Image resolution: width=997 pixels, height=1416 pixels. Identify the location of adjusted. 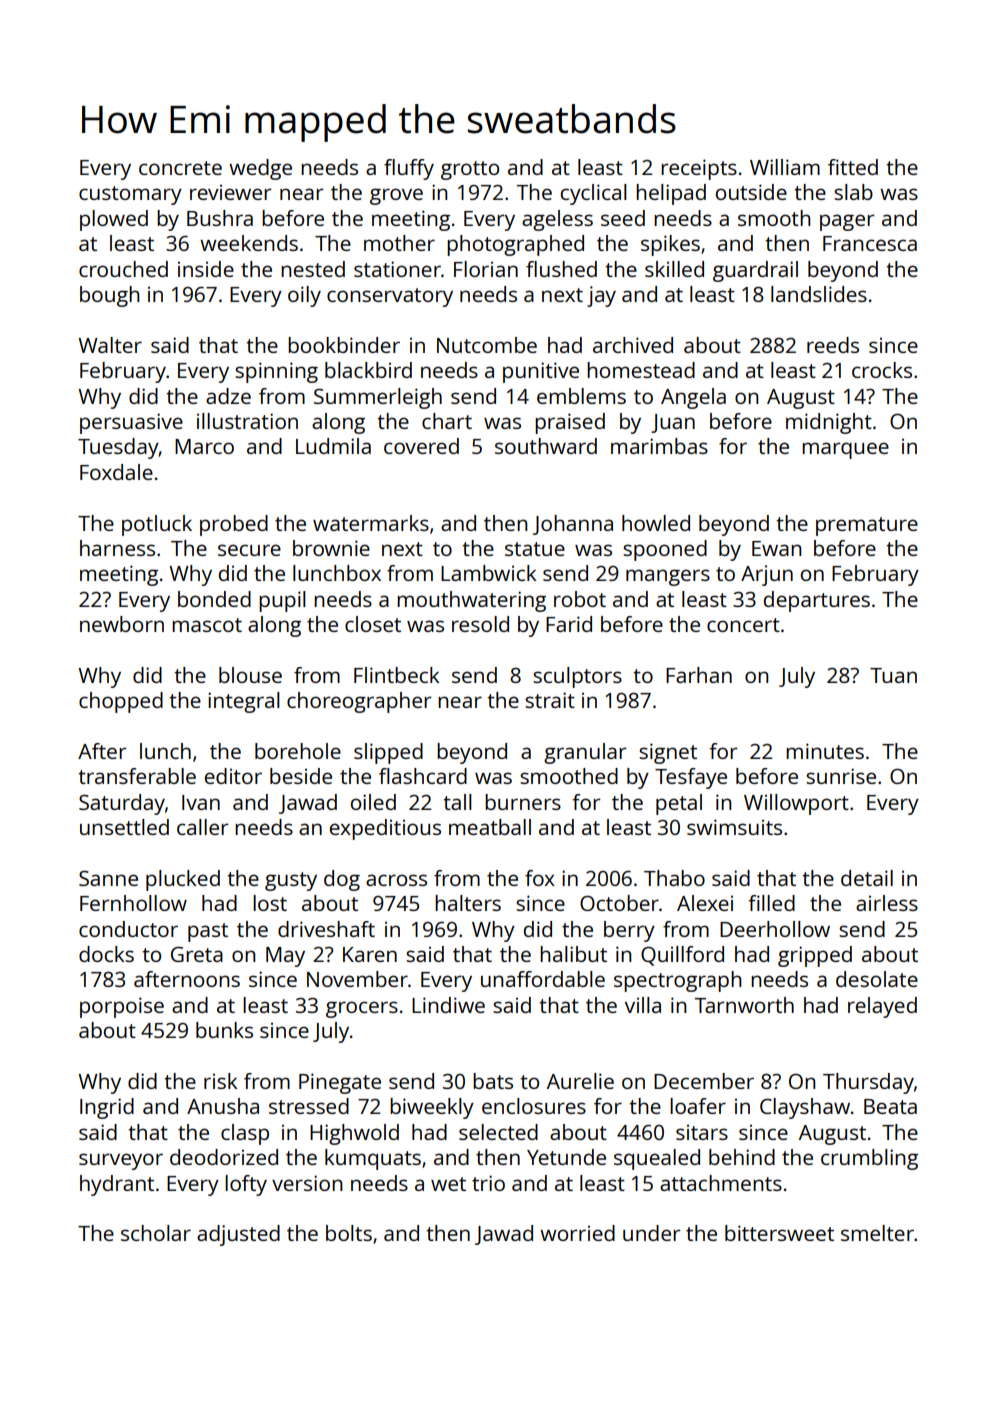
(238, 1235).
